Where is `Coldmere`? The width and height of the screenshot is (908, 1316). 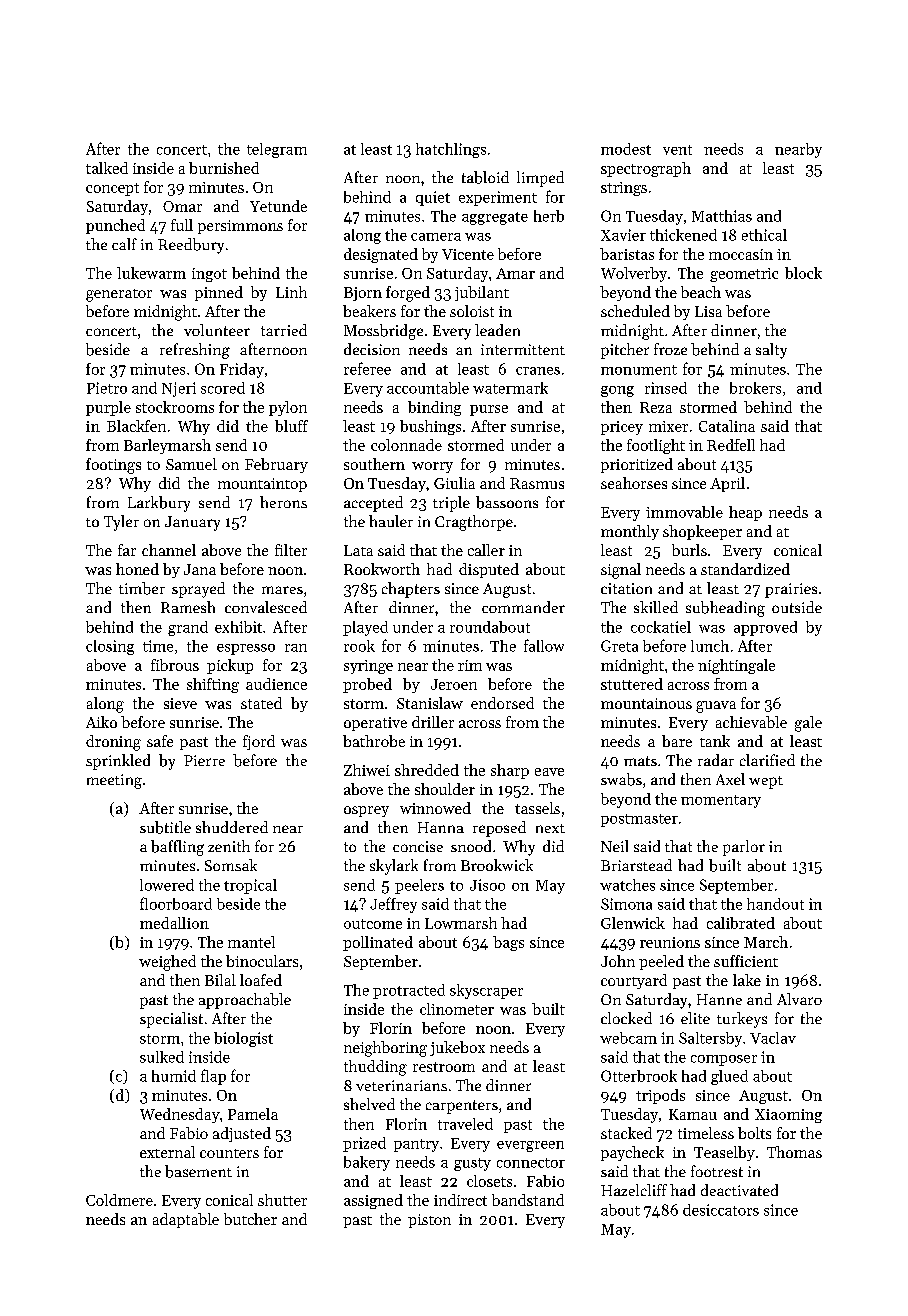 Coldmere is located at coordinates (119, 1200).
